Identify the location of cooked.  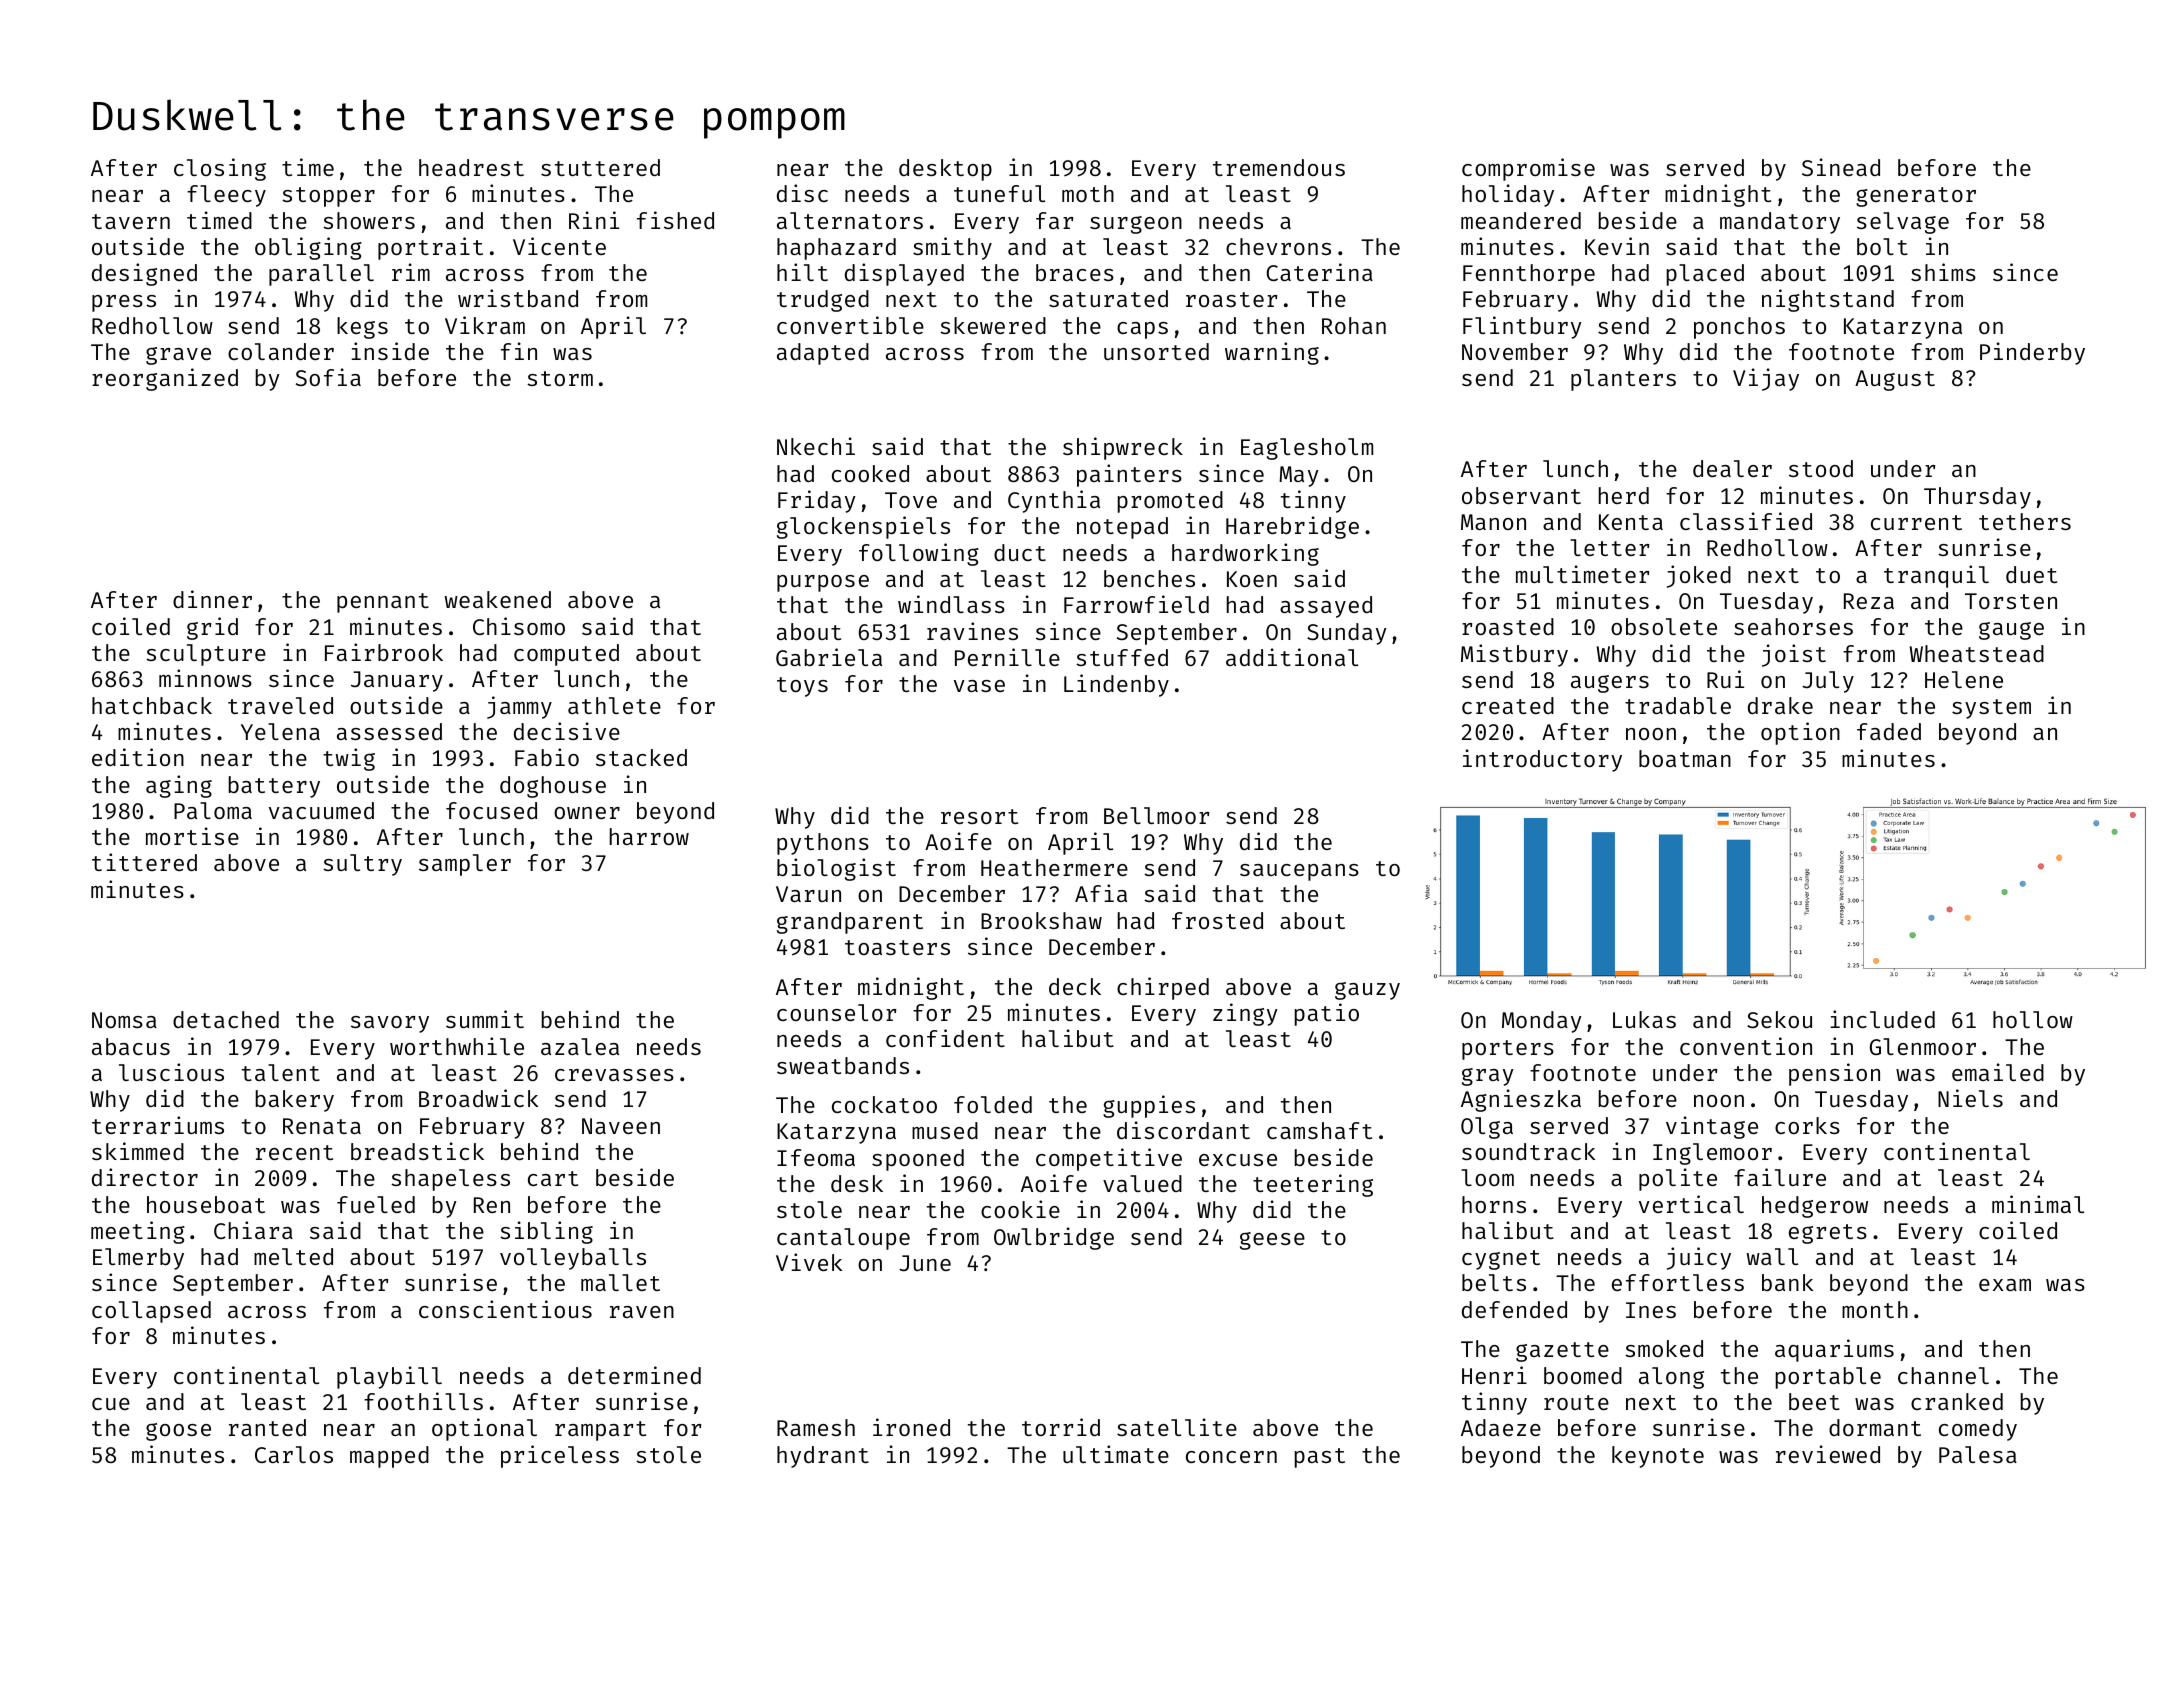
(870, 473).
